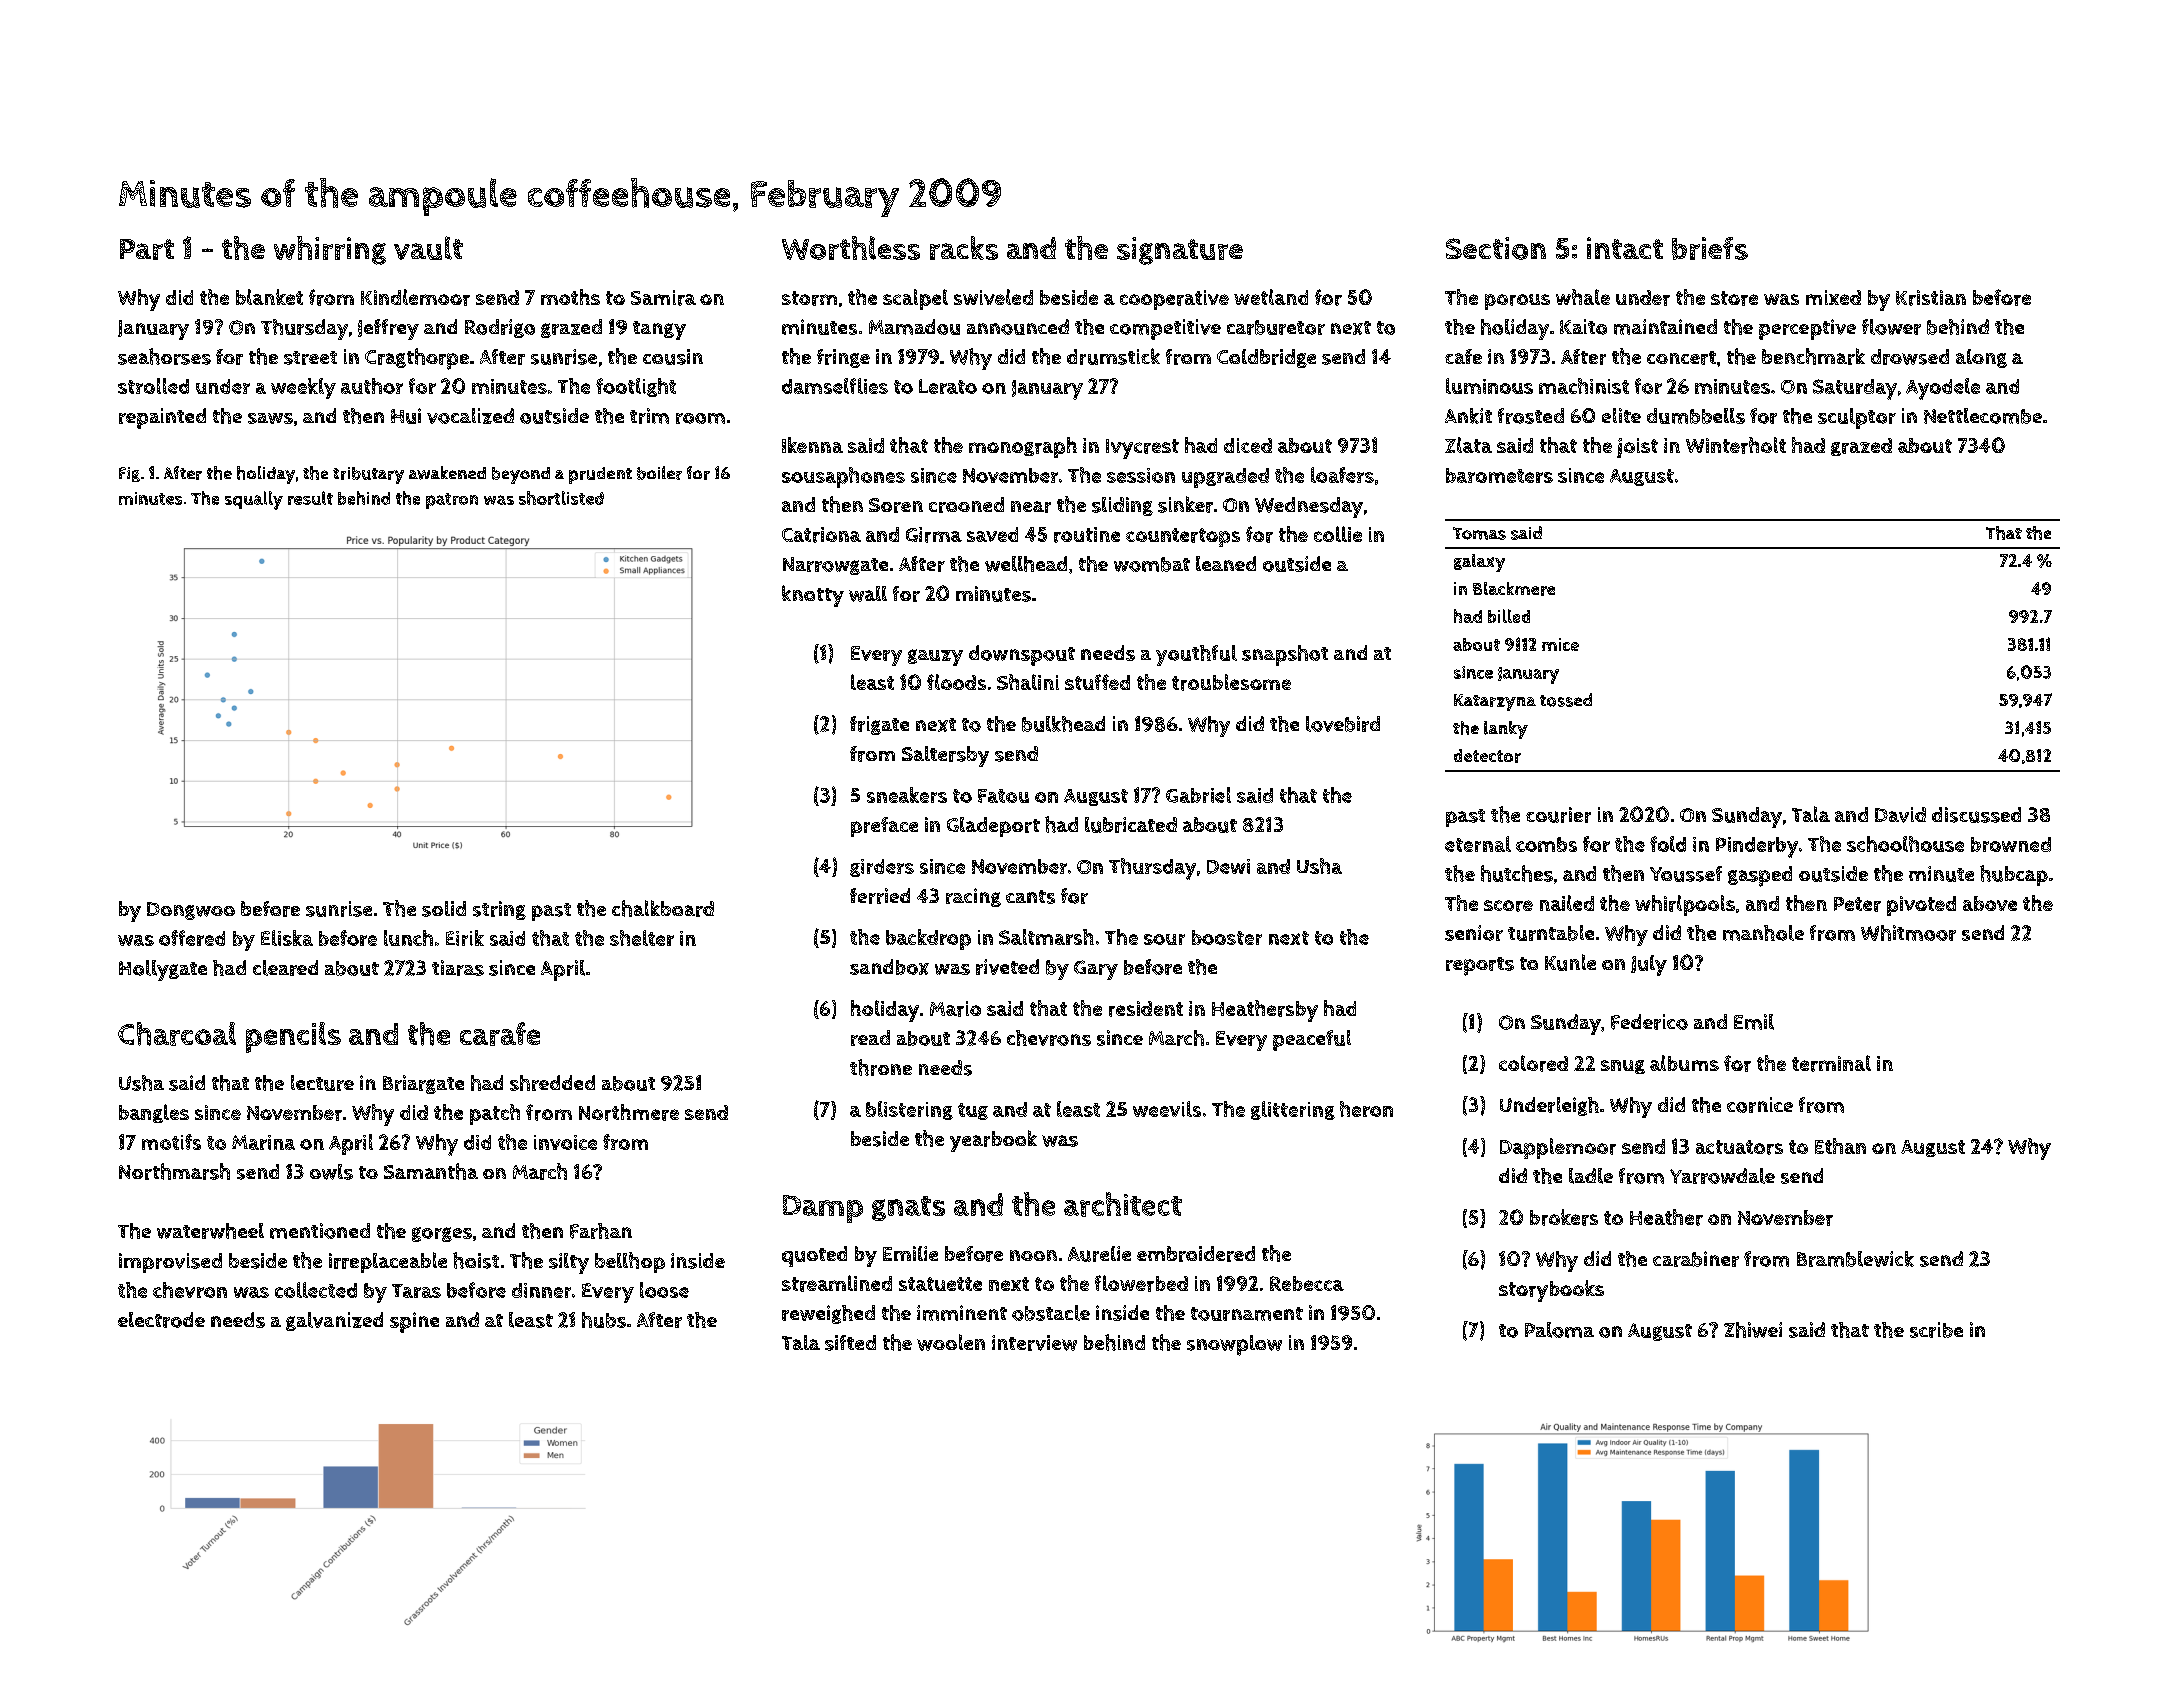  I want to click on briefs, so click(1710, 248).
